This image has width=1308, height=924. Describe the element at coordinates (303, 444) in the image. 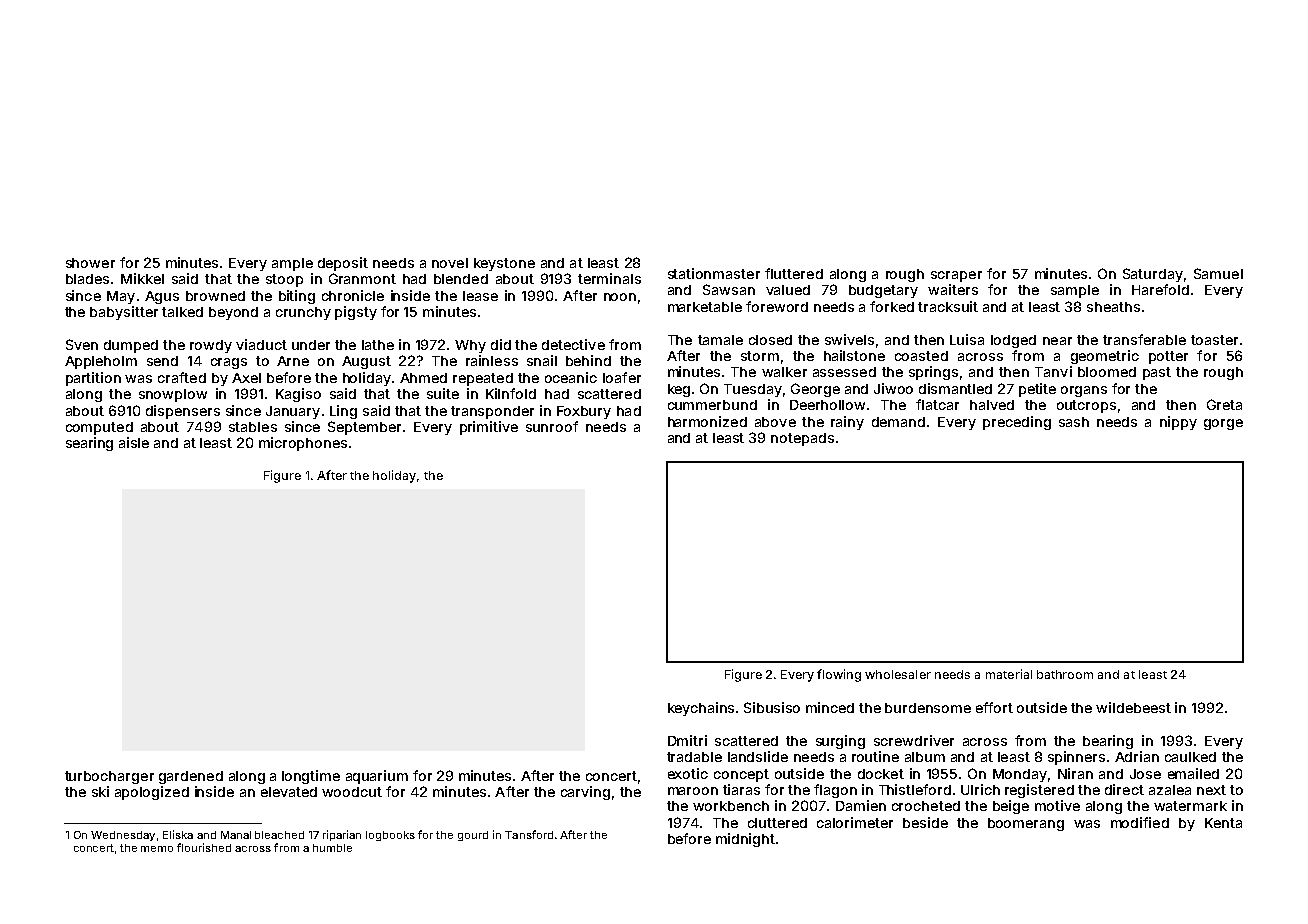

I see `microphones` at that location.
